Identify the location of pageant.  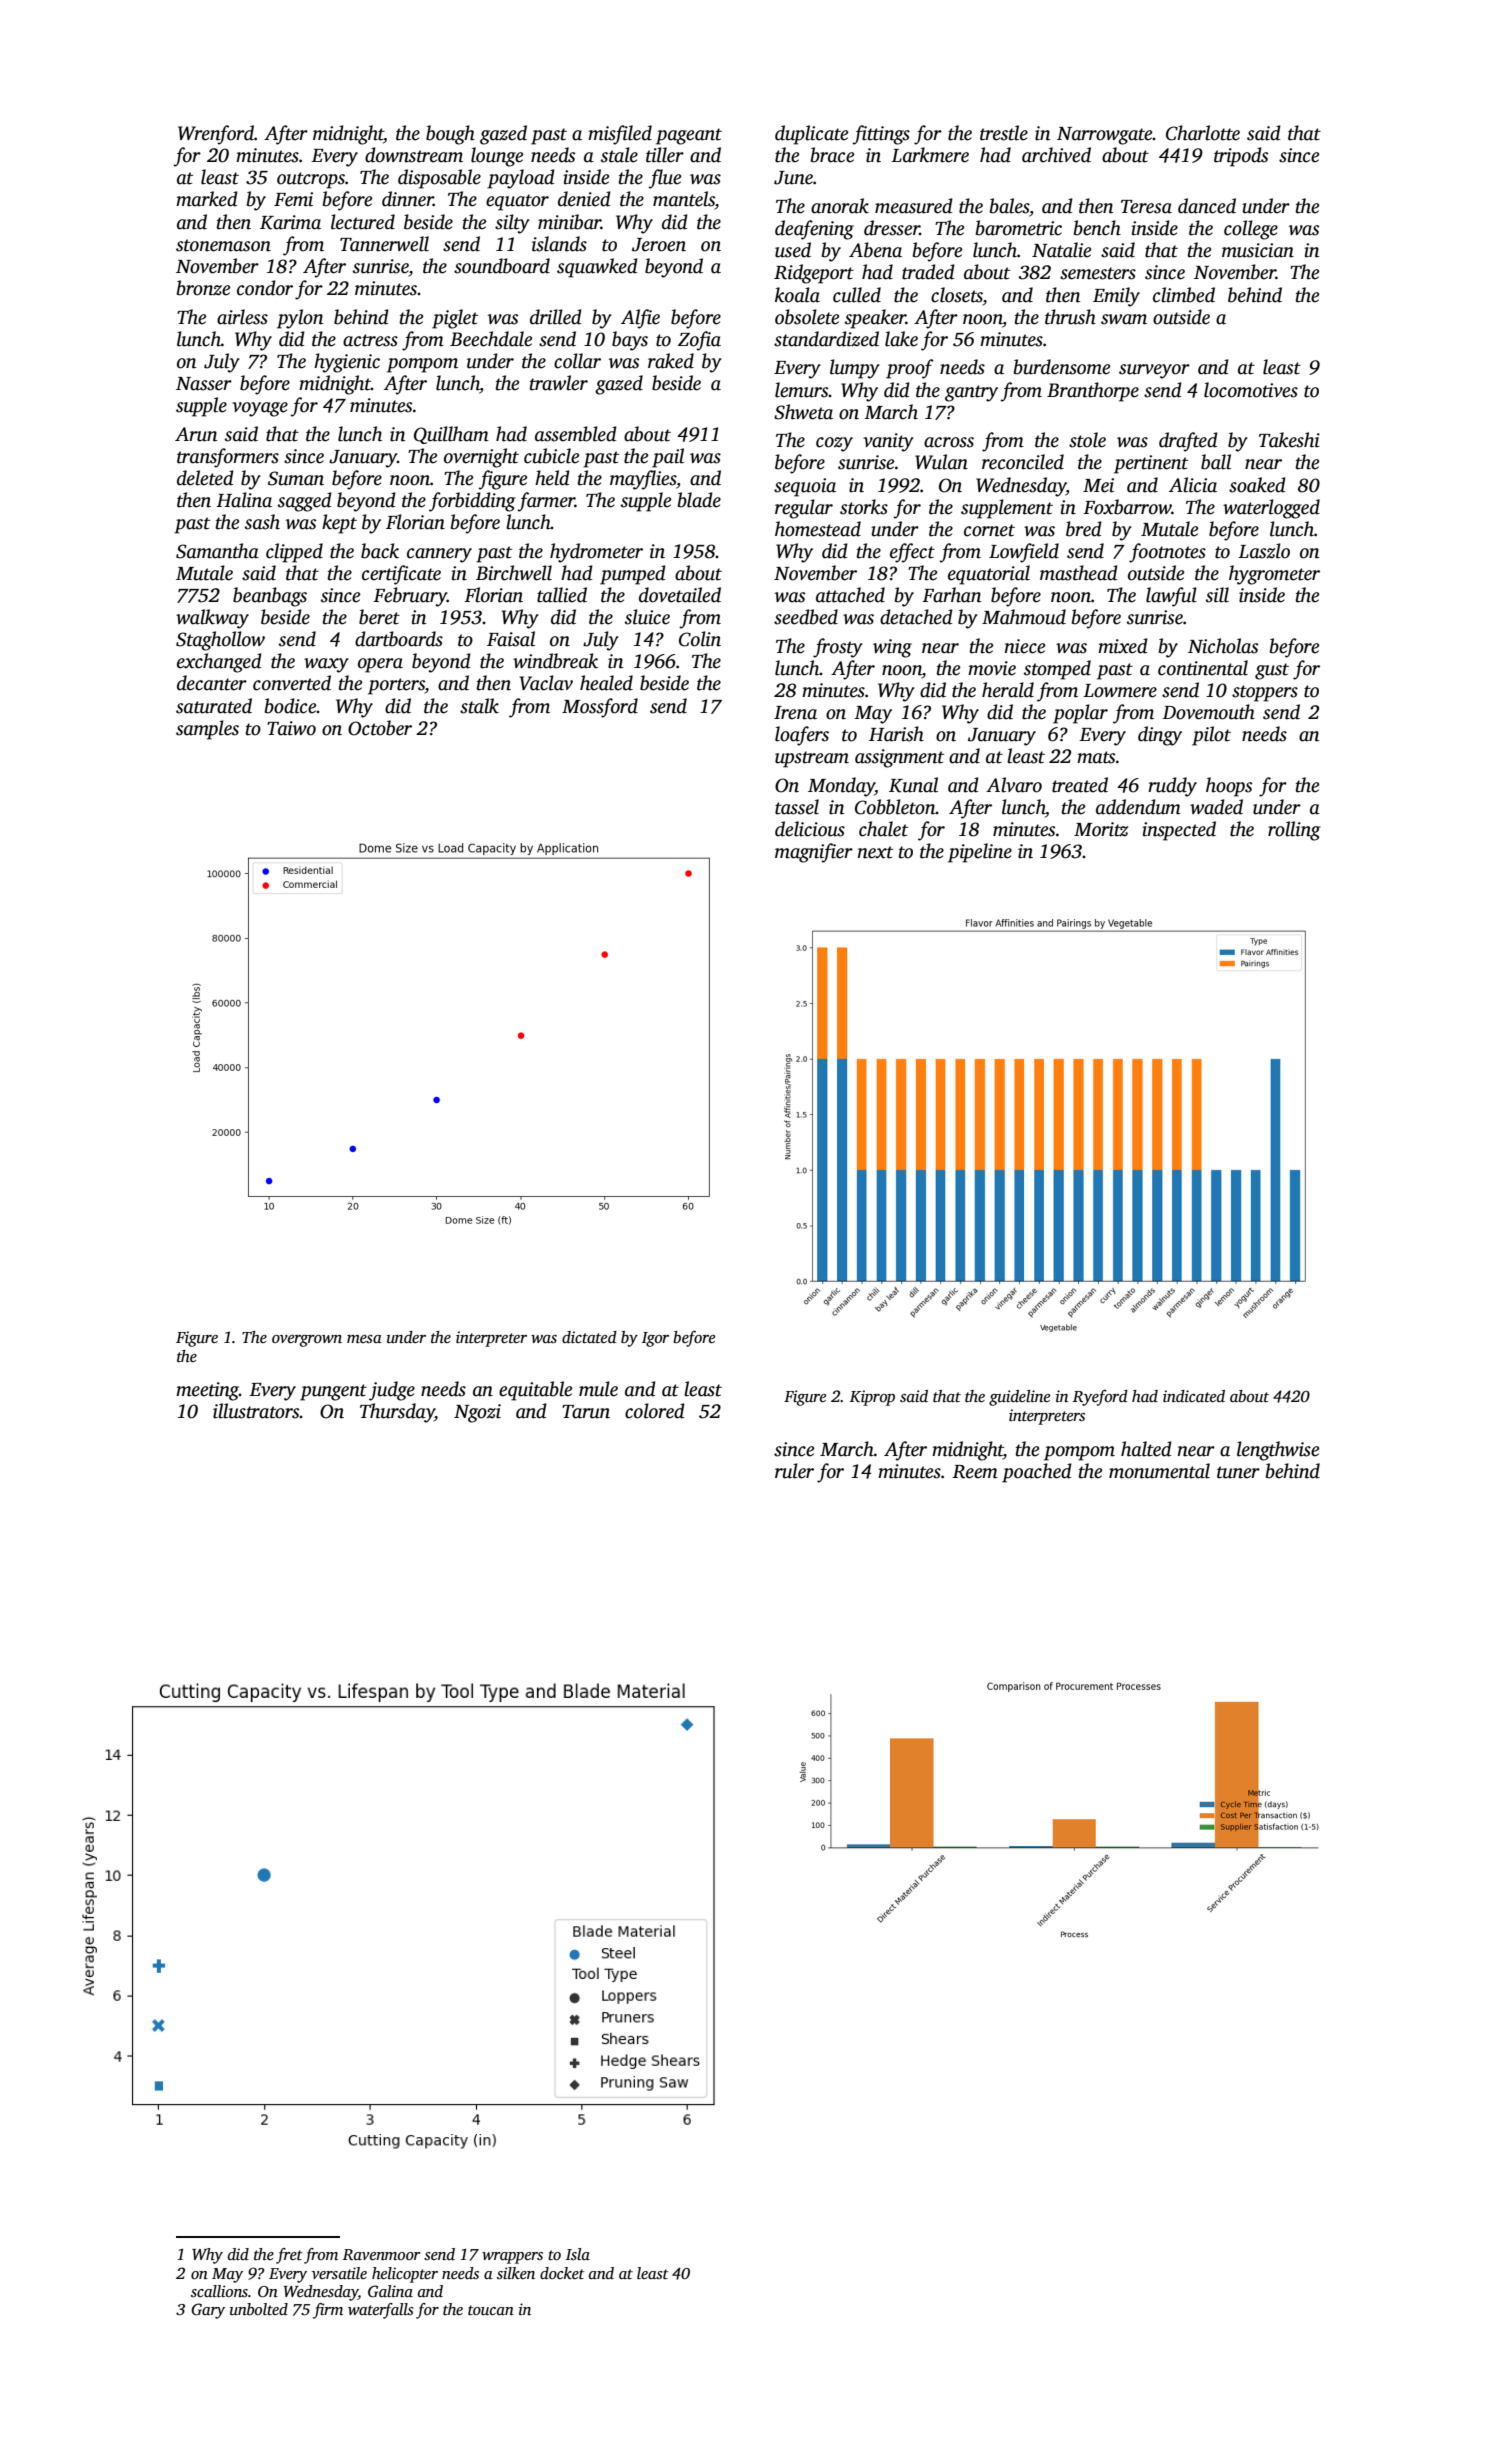
(689, 136).
